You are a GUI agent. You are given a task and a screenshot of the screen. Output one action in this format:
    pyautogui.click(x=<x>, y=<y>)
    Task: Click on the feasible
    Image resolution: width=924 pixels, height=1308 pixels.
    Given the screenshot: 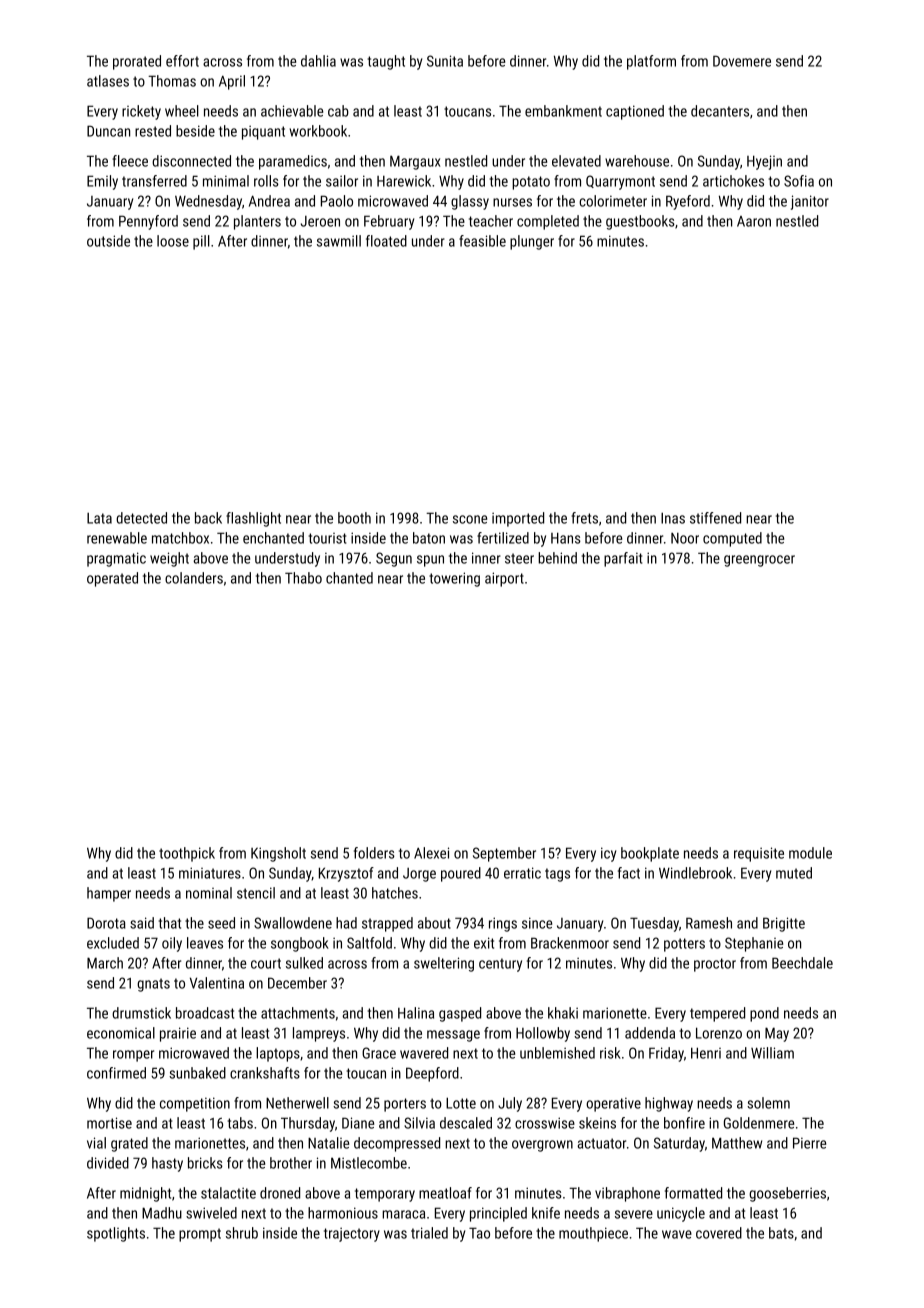 What is the action you would take?
    pyautogui.click(x=482, y=241)
